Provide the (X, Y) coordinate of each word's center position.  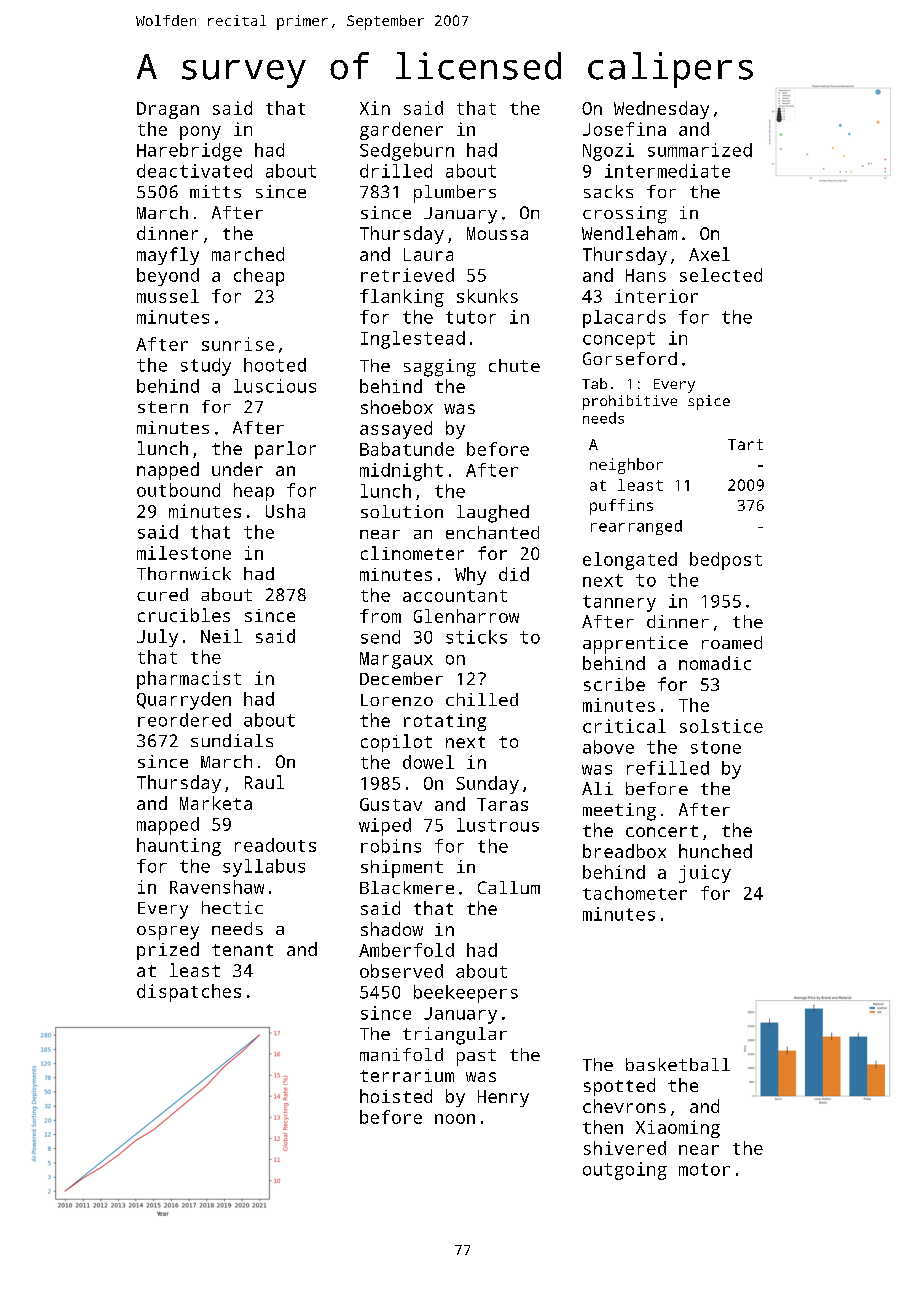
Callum (509, 887)
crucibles (184, 615)
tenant (242, 950)
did (514, 574)
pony (200, 133)
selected (721, 275)
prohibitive (630, 402)
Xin (375, 108)
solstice (721, 726)
